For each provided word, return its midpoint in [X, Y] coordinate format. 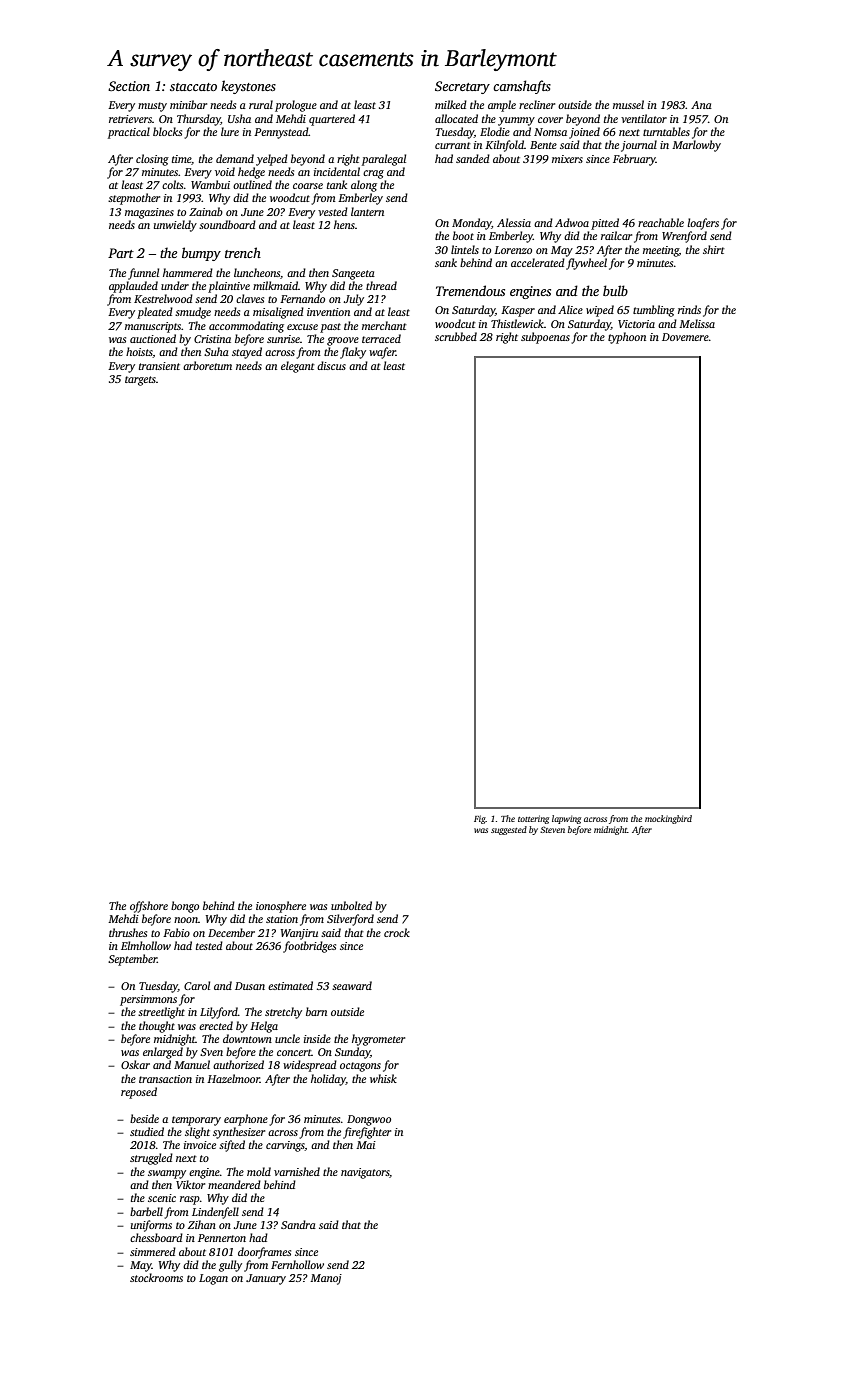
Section [129, 86]
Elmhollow [146, 945]
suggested [509, 830]
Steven [552, 829]
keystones [248, 87]
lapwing [566, 819]
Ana [701, 105]
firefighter [367, 1133]
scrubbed [456, 336]
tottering [533, 819]
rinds [689, 309]
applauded [133, 287]
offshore [149, 907]
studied [147, 1131]
